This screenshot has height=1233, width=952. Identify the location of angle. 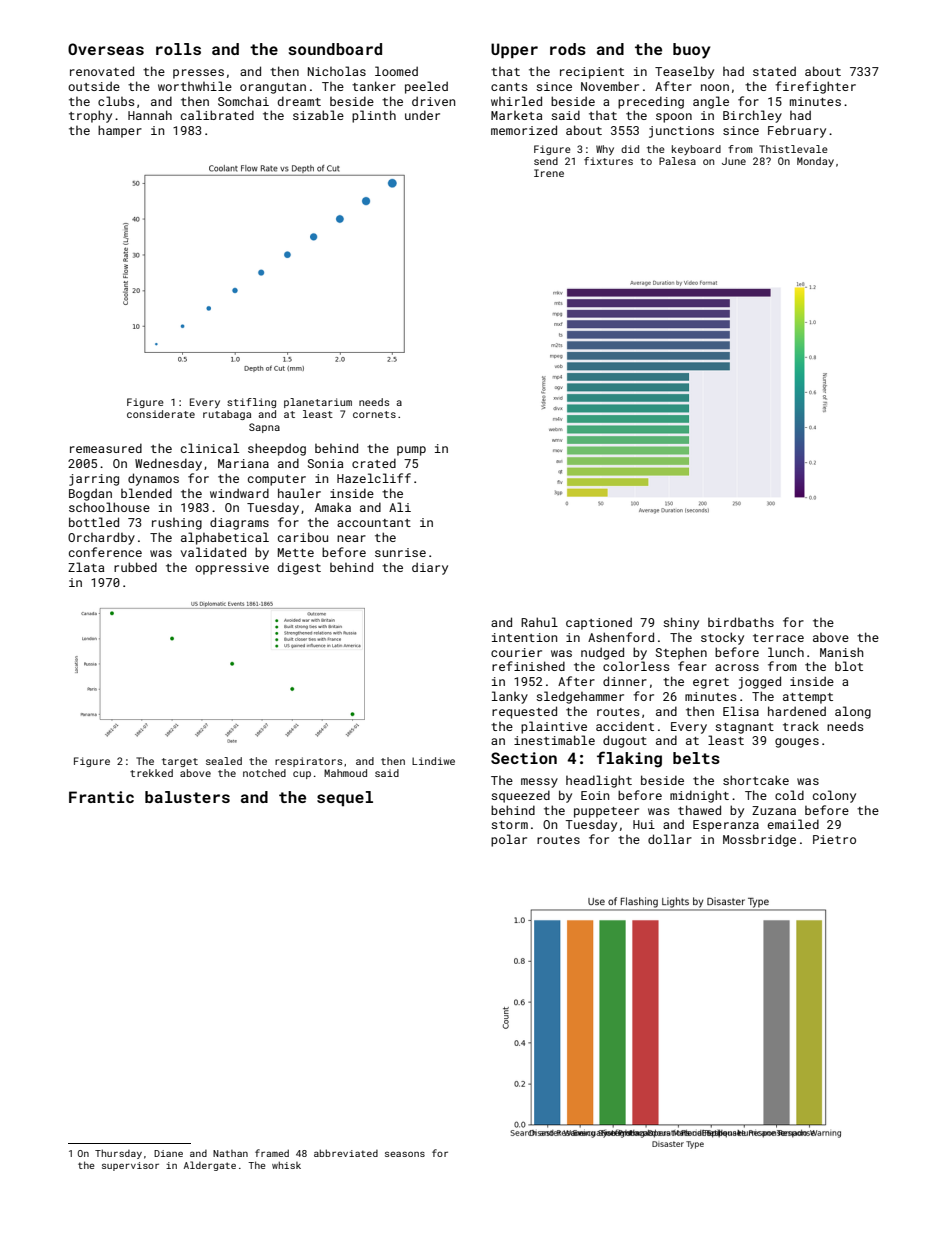
(711, 102).
